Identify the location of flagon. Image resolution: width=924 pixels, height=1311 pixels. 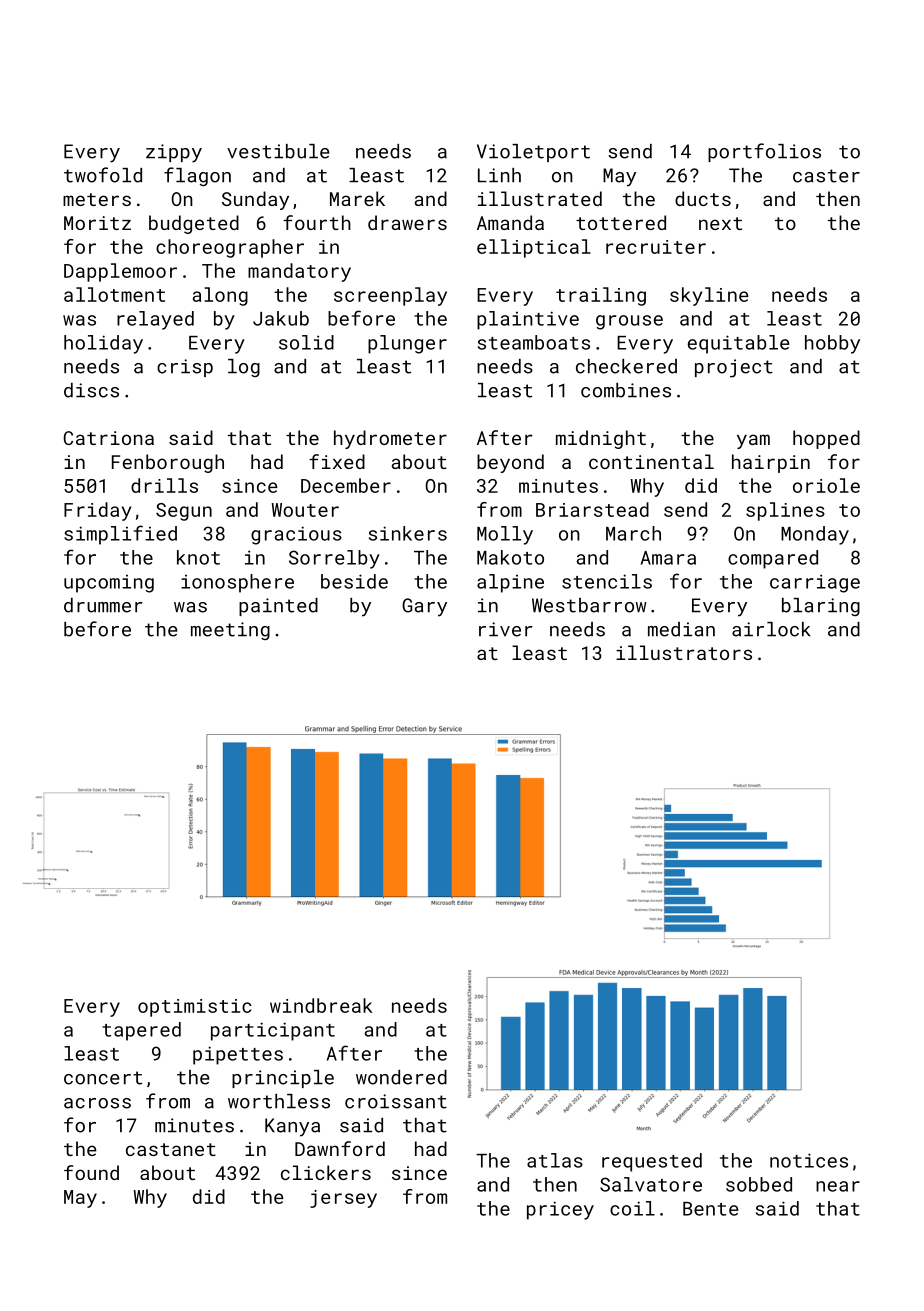
(197, 176).
